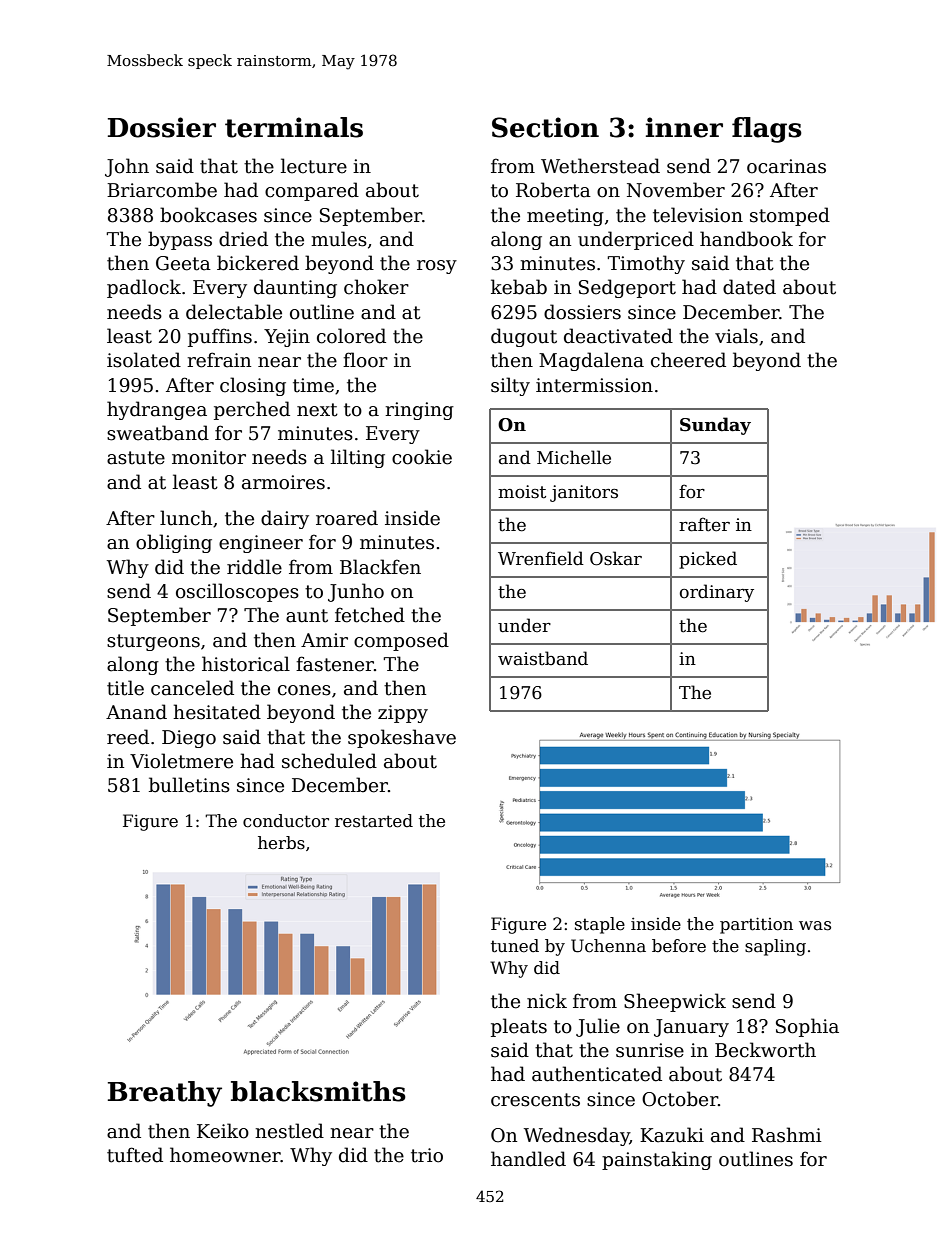  I want to click on vials, so click(736, 336).
